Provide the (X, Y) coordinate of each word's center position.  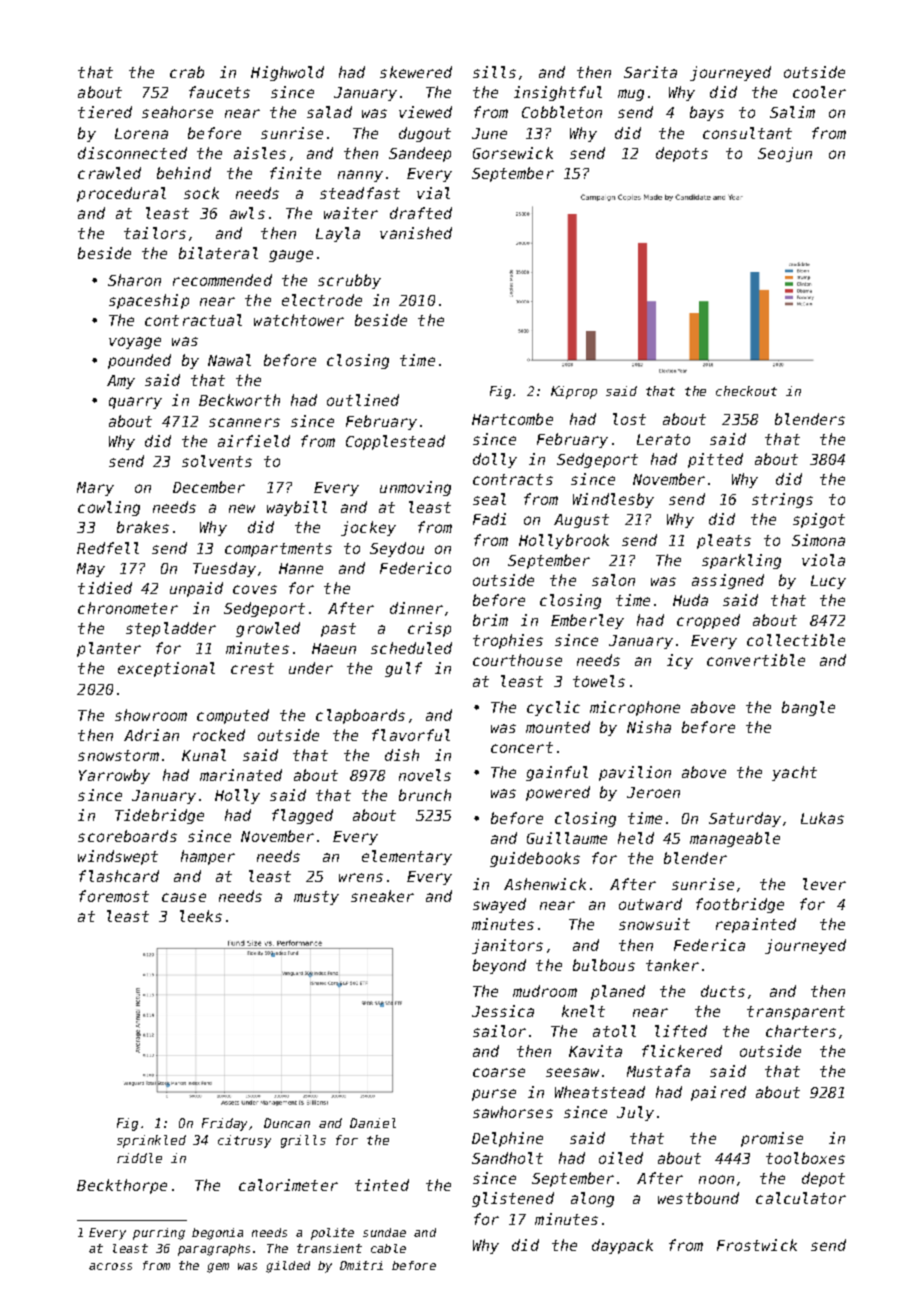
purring (159, 1234)
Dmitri (361, 1265)
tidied (105, 588)
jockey (368, 528)
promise (772, 1139)
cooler (819, 92)
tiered (105, 112)
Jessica (503, 1011)
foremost (114, 896)
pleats (724, 541)
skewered (416, 72)
